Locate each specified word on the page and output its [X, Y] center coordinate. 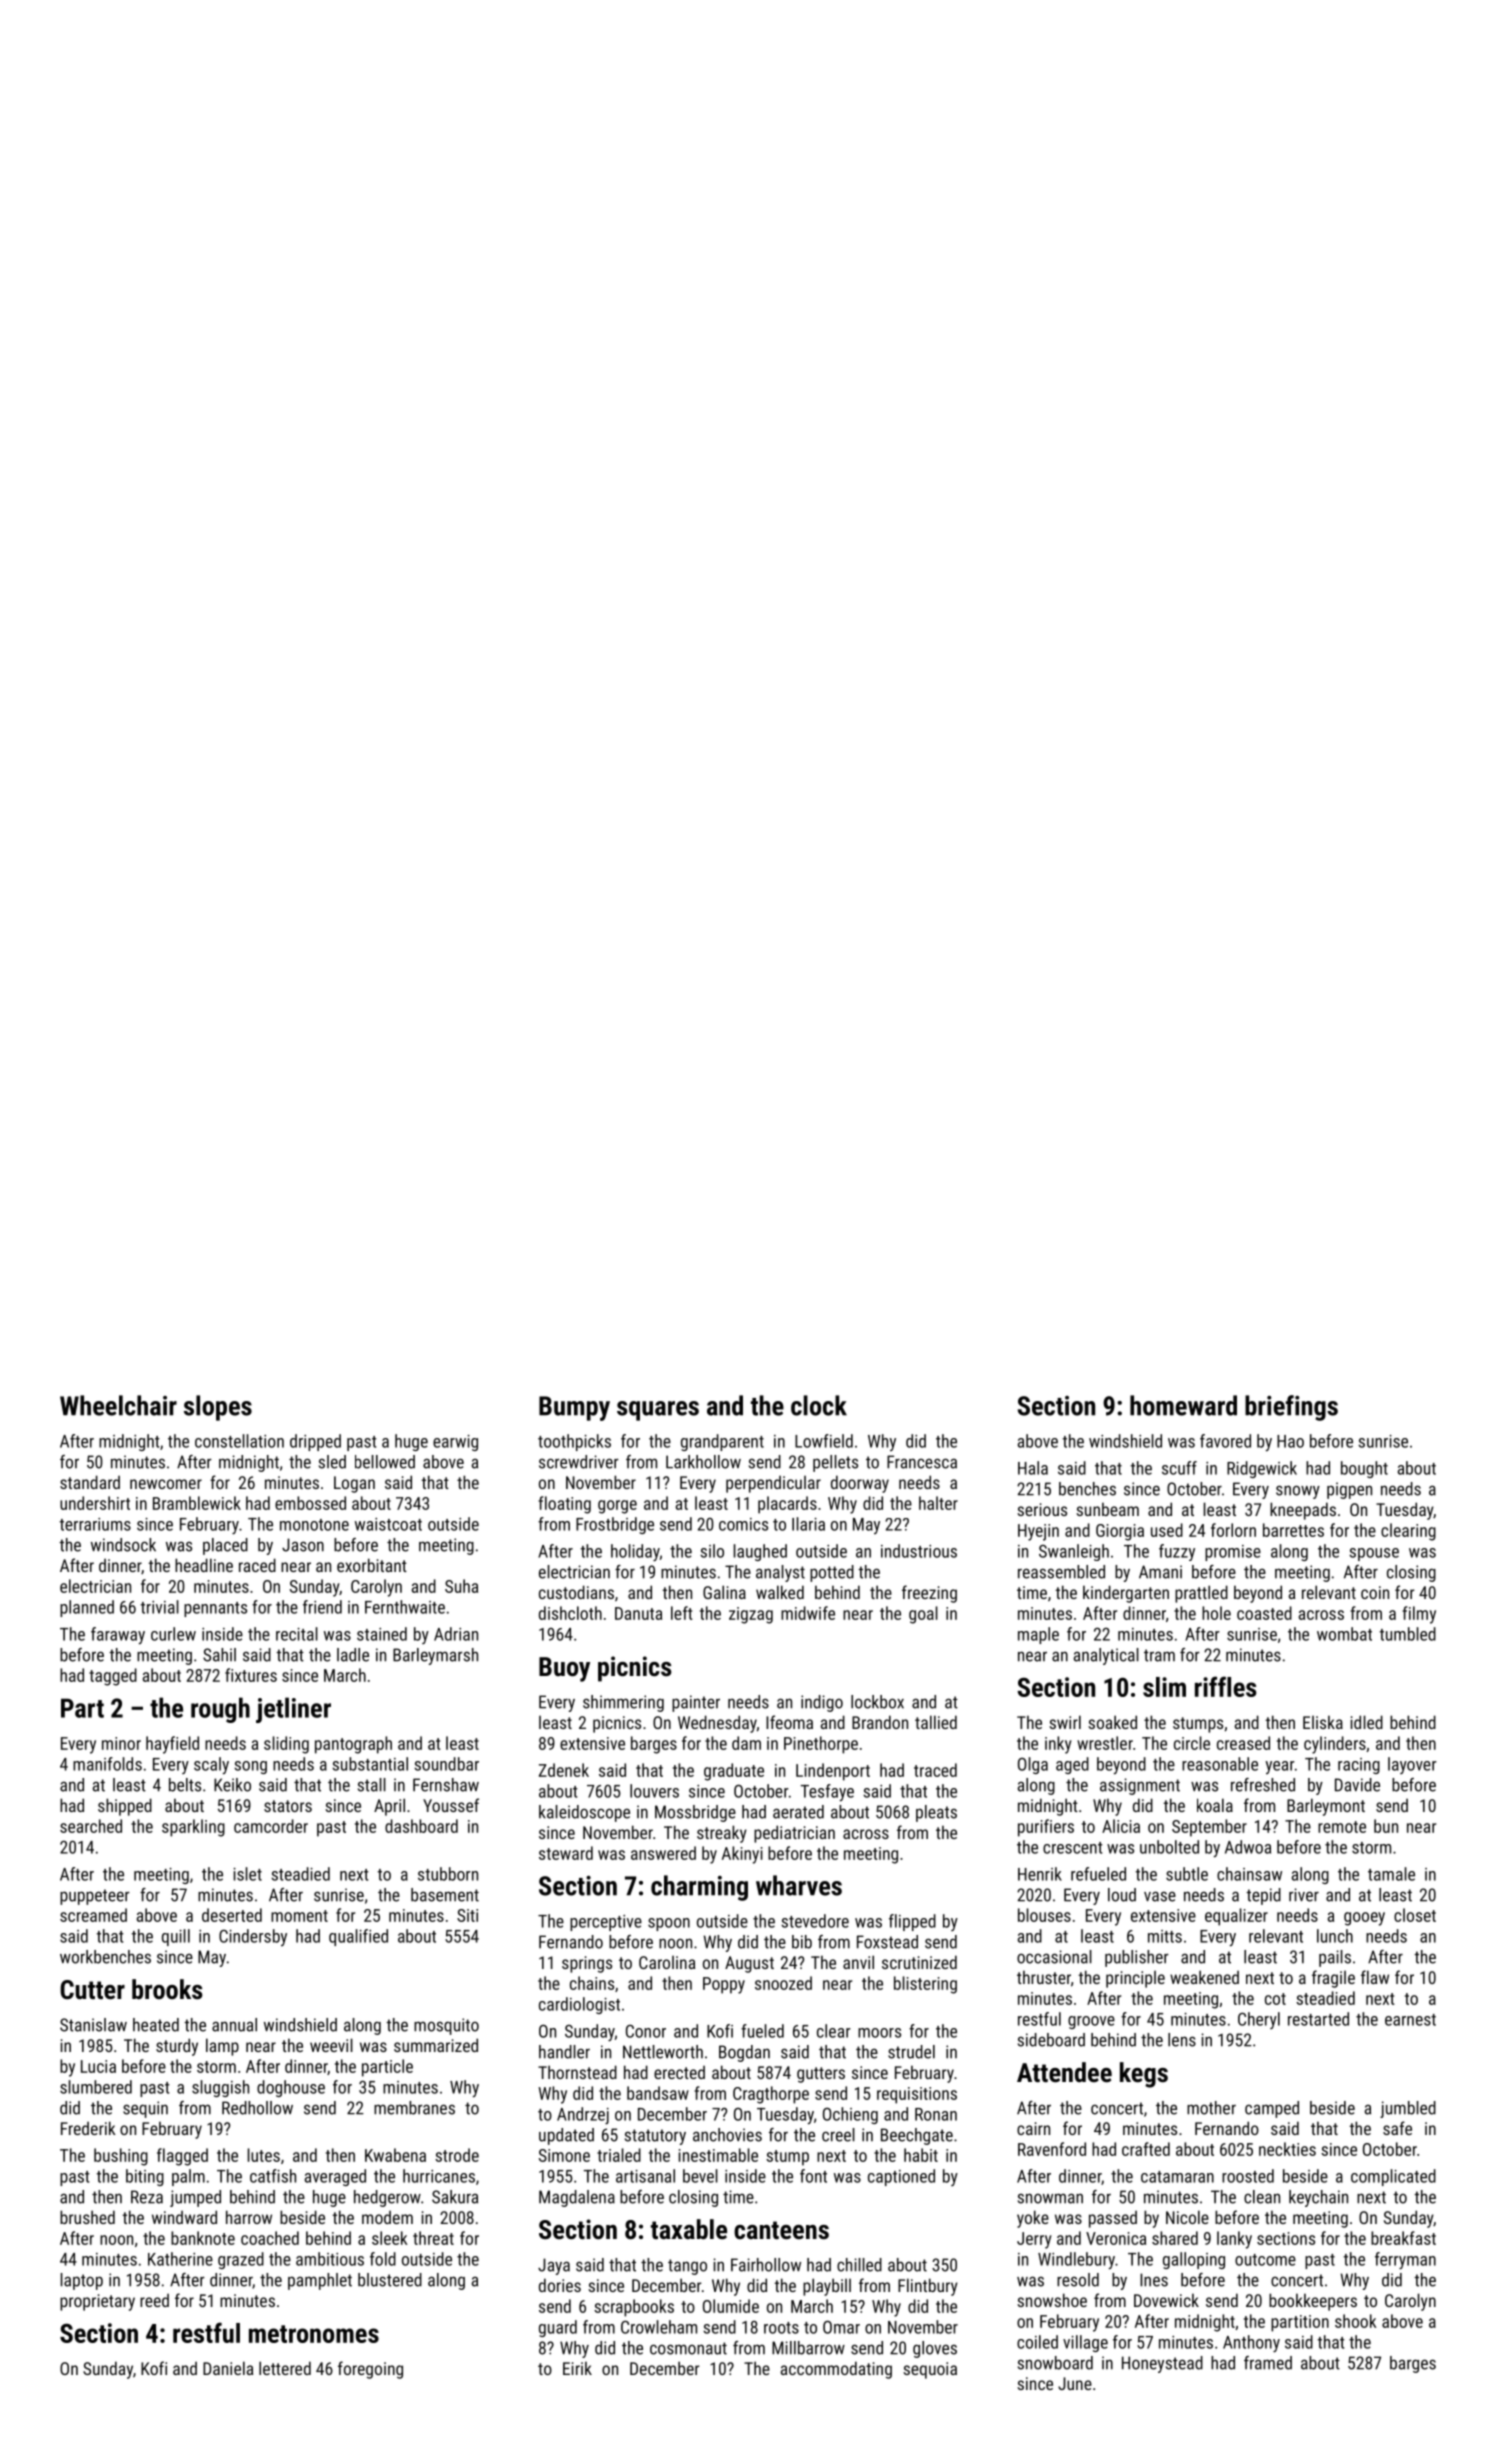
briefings [1291, 1408]
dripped [315, 1442]
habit [921, 2155]
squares [658, 1411]
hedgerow [387, 2198]
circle [1192, 1743]
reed [154, 2300]
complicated [1393, 2177]
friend [322, 1607]
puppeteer [95, 1897]
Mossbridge [695, 1813]
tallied [936, 1722]
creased [1243, 1743]
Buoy [564, 1669]
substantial [370, 1764]
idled [1367, 1722]
